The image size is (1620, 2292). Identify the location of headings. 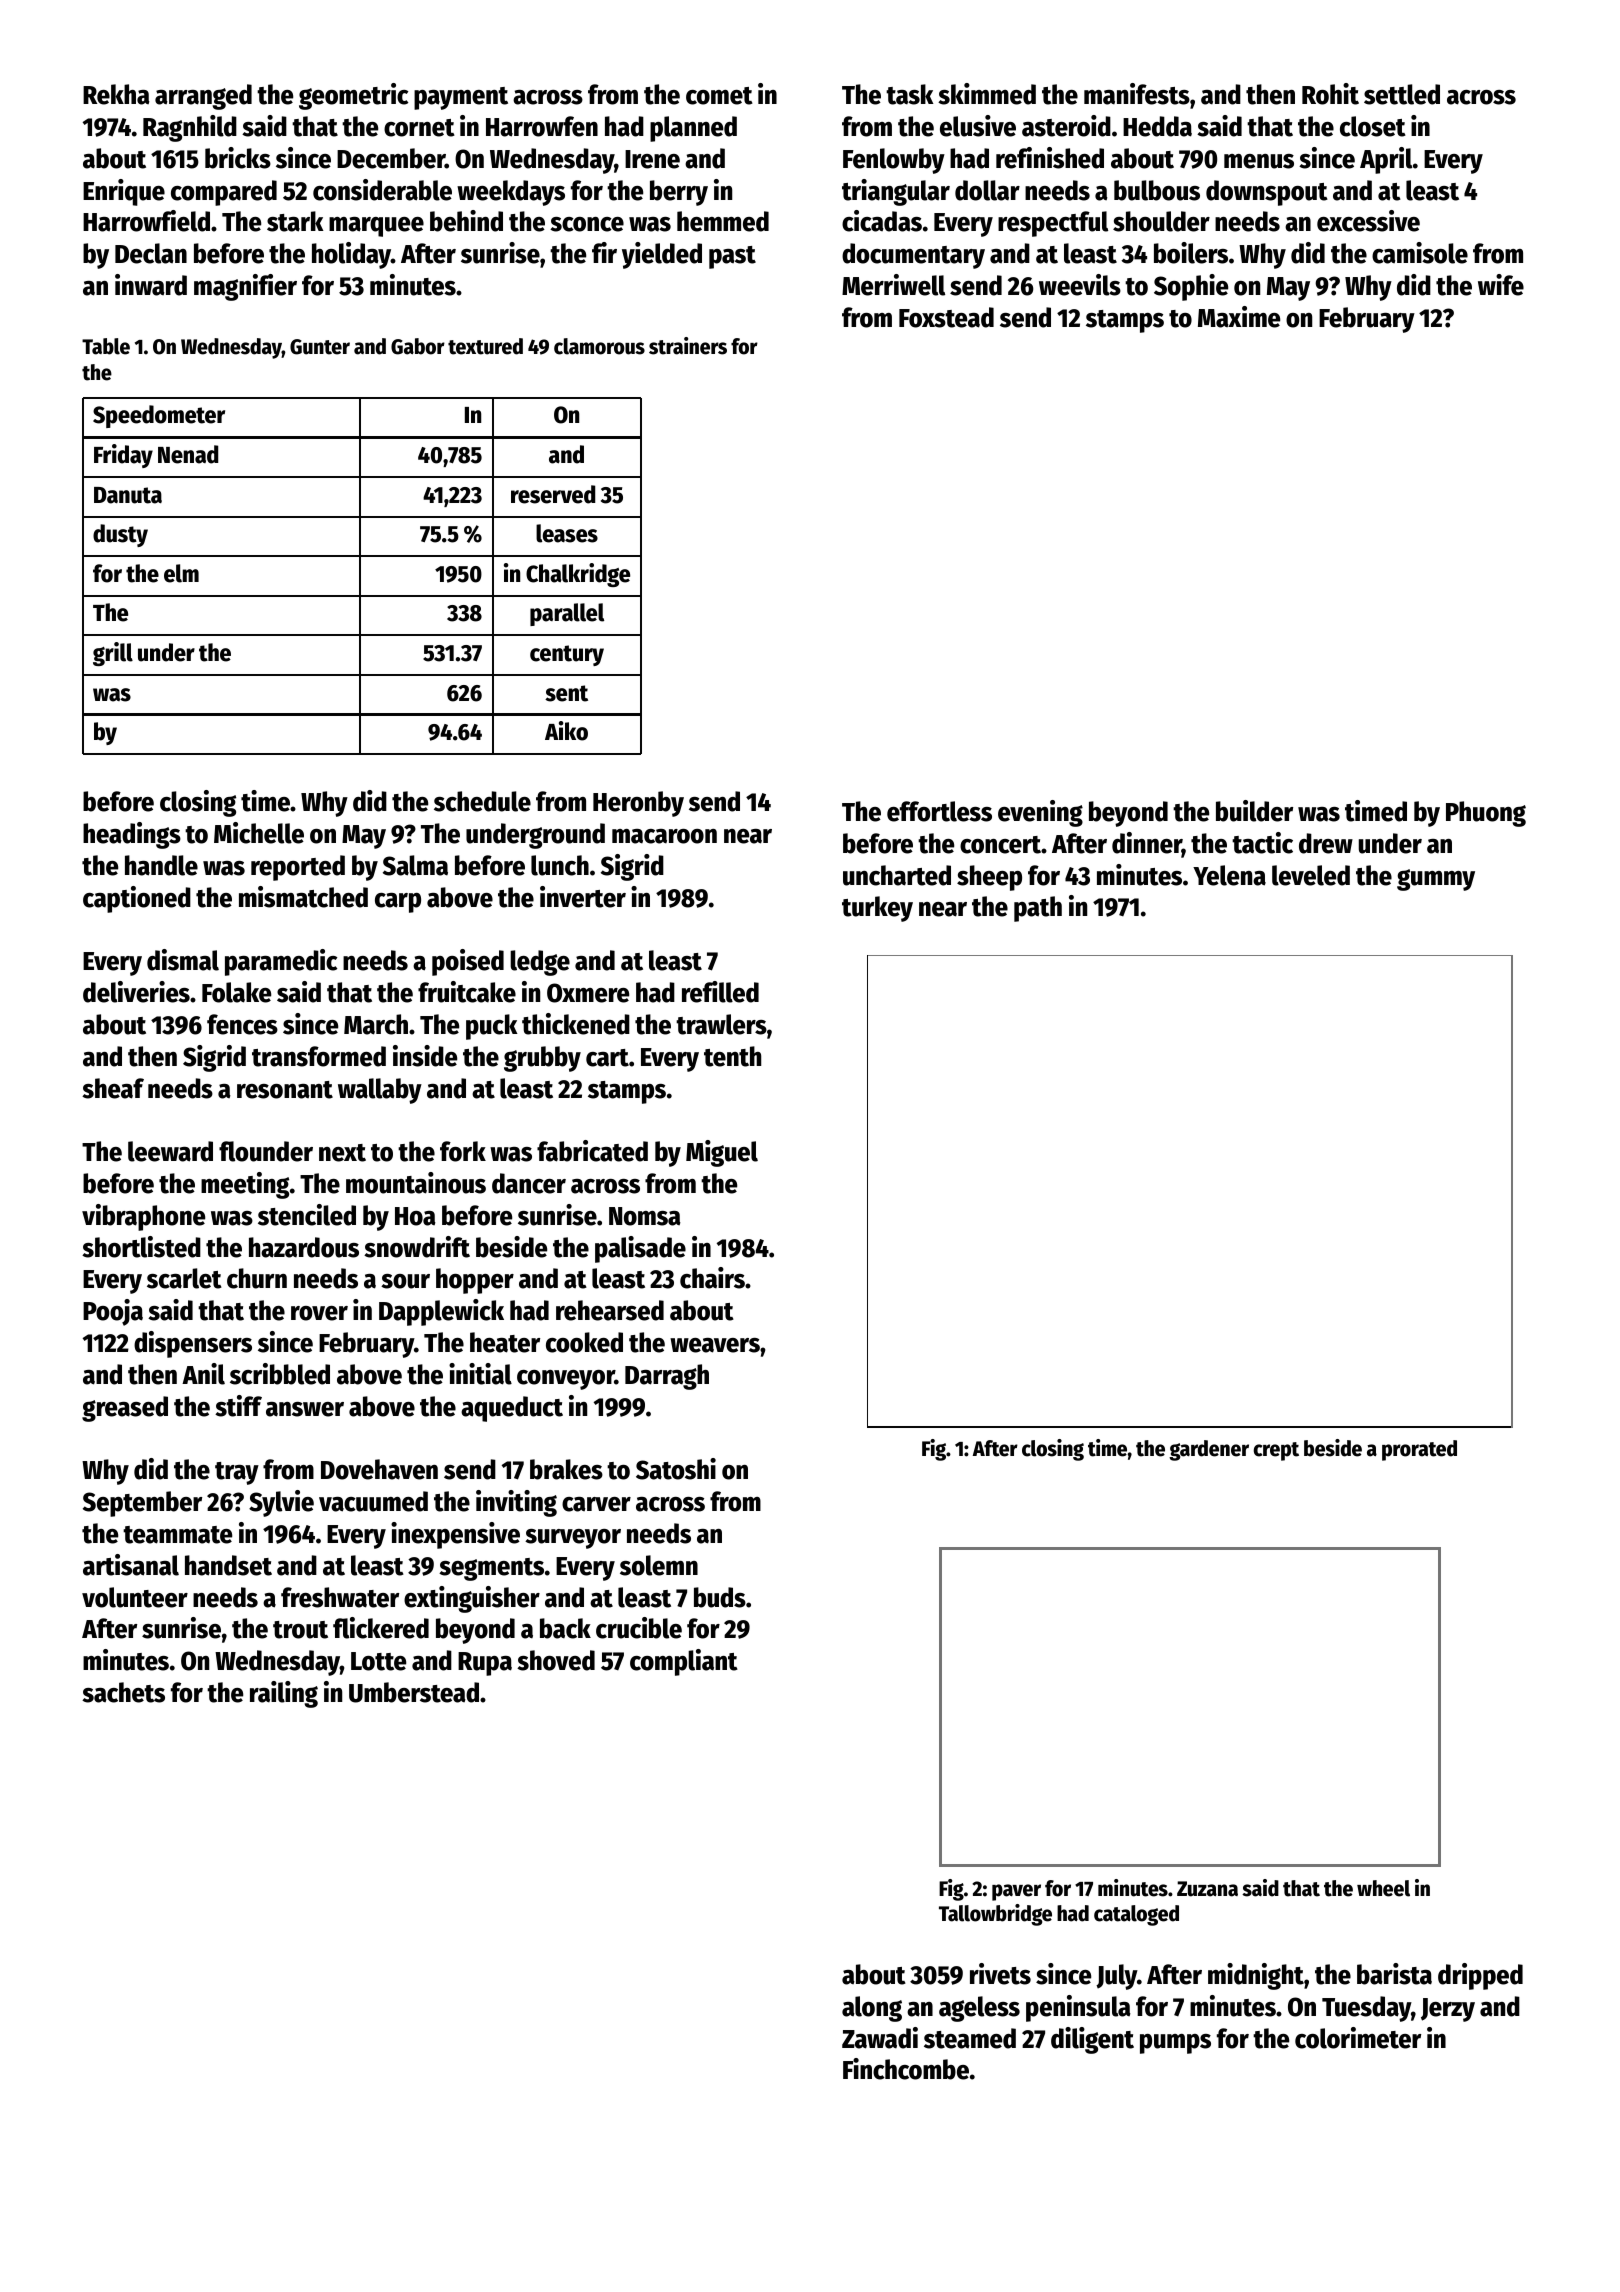
(132, 835).
